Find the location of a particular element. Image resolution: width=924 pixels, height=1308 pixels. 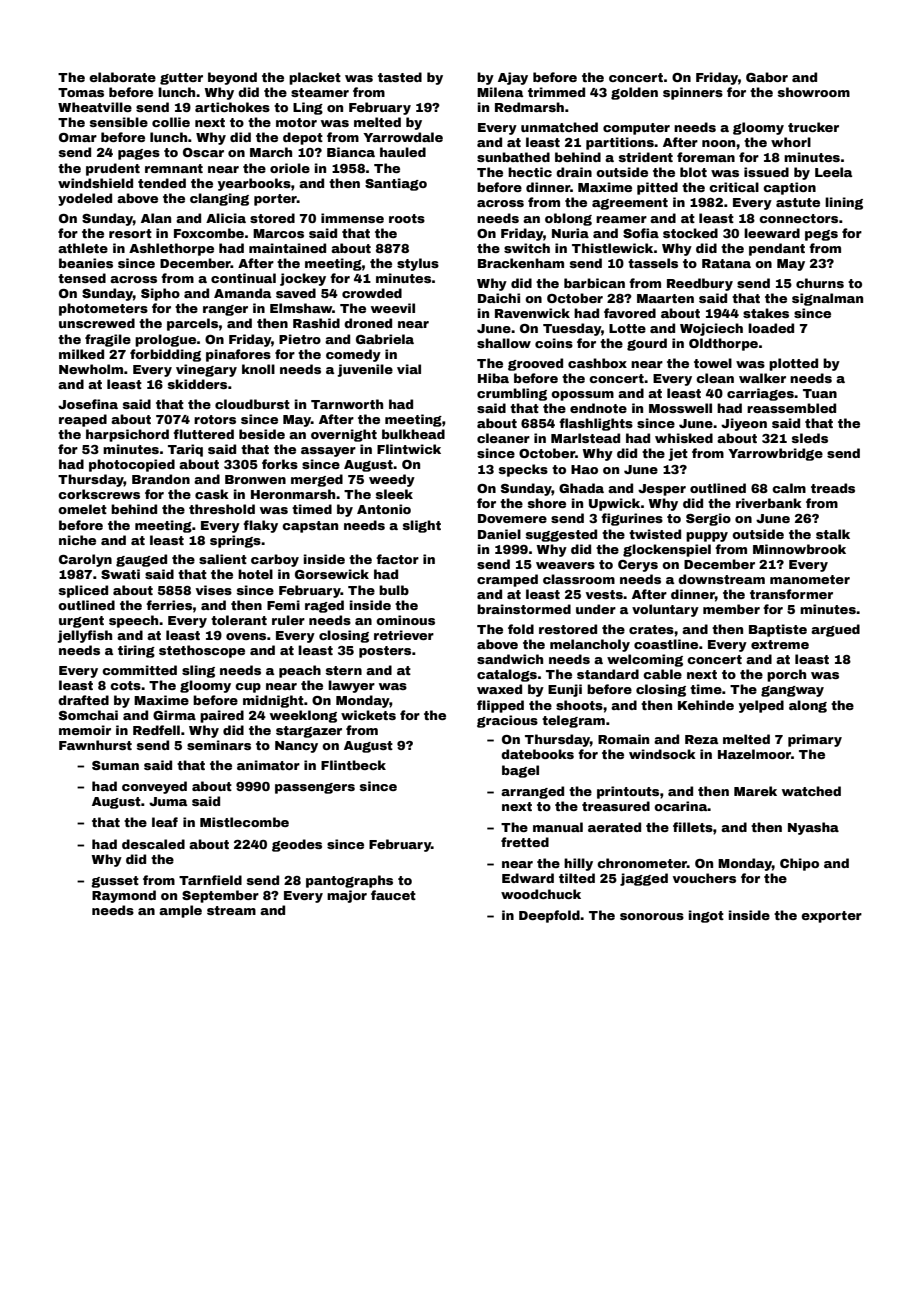

sleds is located at coordinates (810, 438).
